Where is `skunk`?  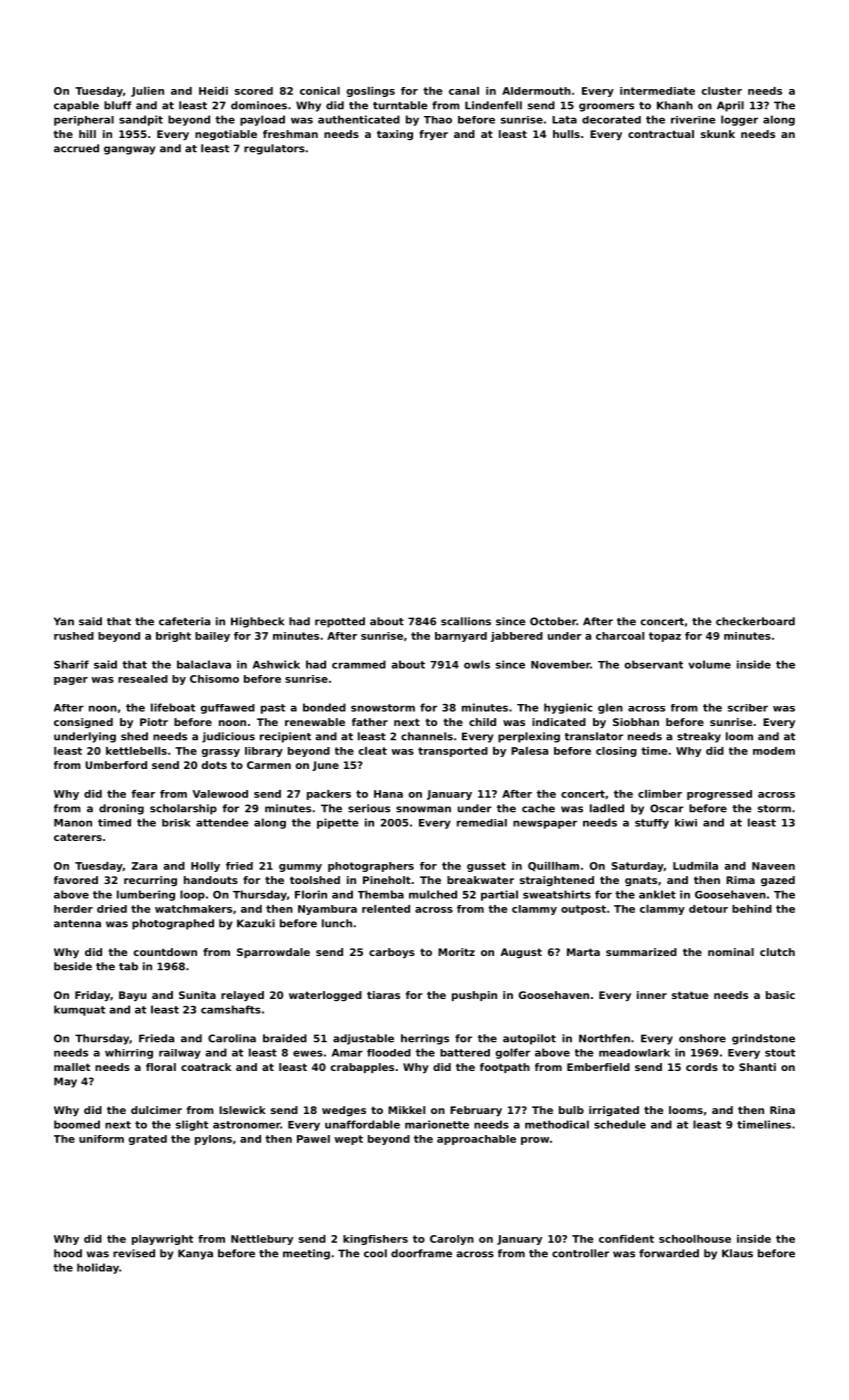
skunk is located at coordinates (718, 134).
